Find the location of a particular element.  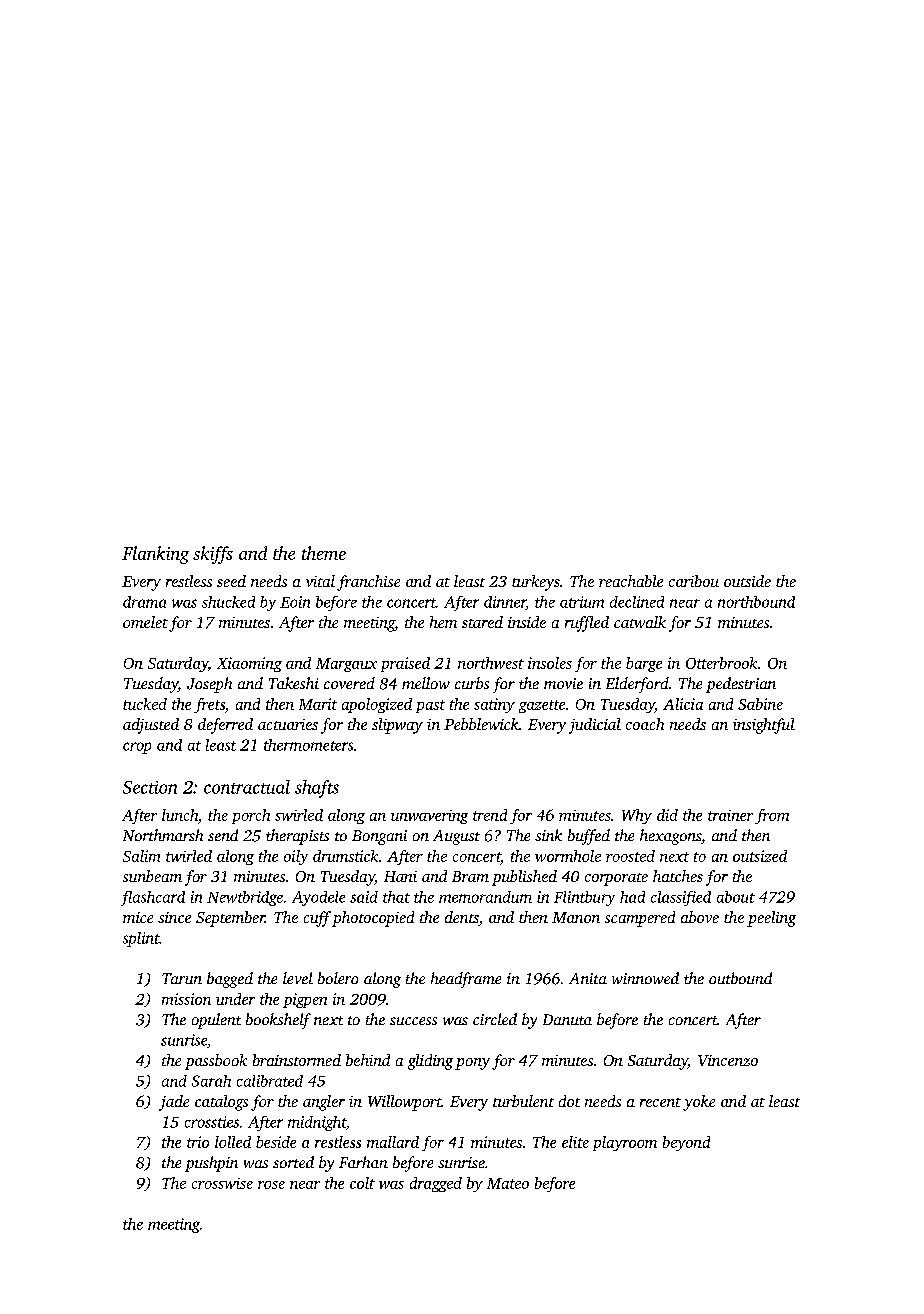

inside is located at coordinates (527, 622).
